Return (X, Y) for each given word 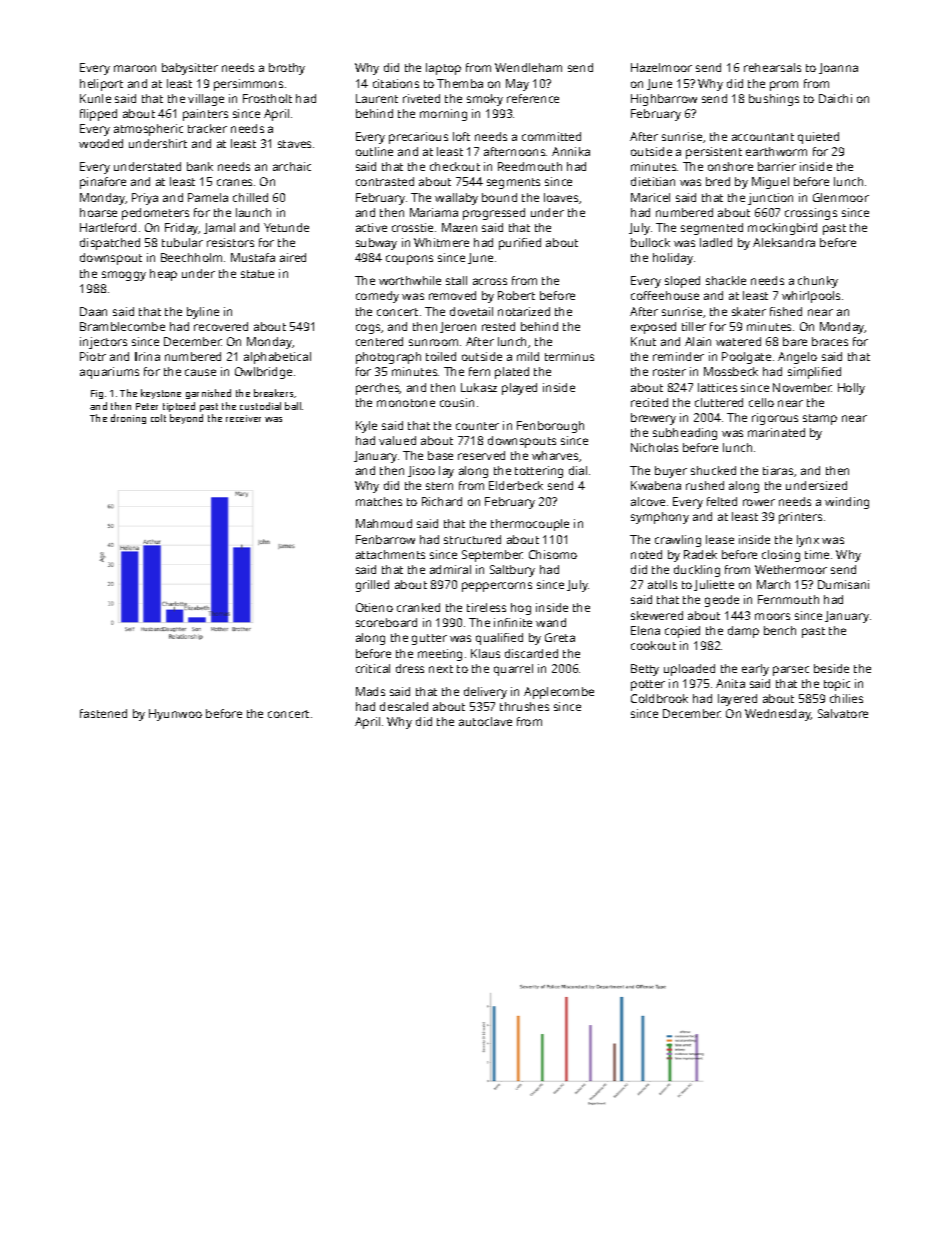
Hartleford (108, 227)
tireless (486, 607)
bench (780, 630)
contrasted (385, 181)
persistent (714, 153)
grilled (372, 586)
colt (158, 418)
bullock (650, 242)
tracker (207, 128)
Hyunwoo (175, 715)
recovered (221, 326)
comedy (377, 297)
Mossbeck (731, 371)
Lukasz (479, 387)
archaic (292, 166)
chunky (818, 282)
